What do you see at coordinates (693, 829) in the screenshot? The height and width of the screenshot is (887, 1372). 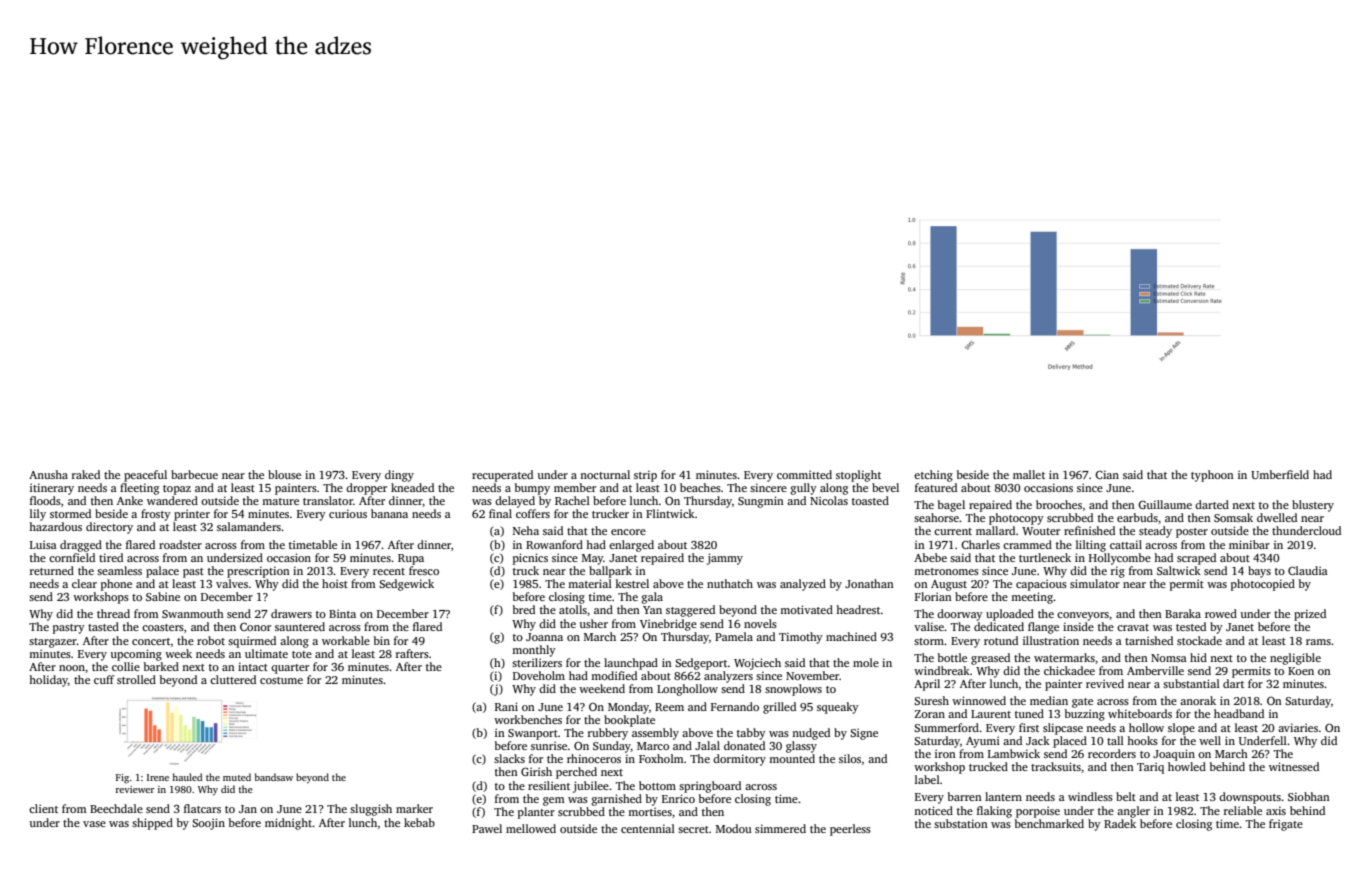 I see `secret` at bounding box center [693, 829].
